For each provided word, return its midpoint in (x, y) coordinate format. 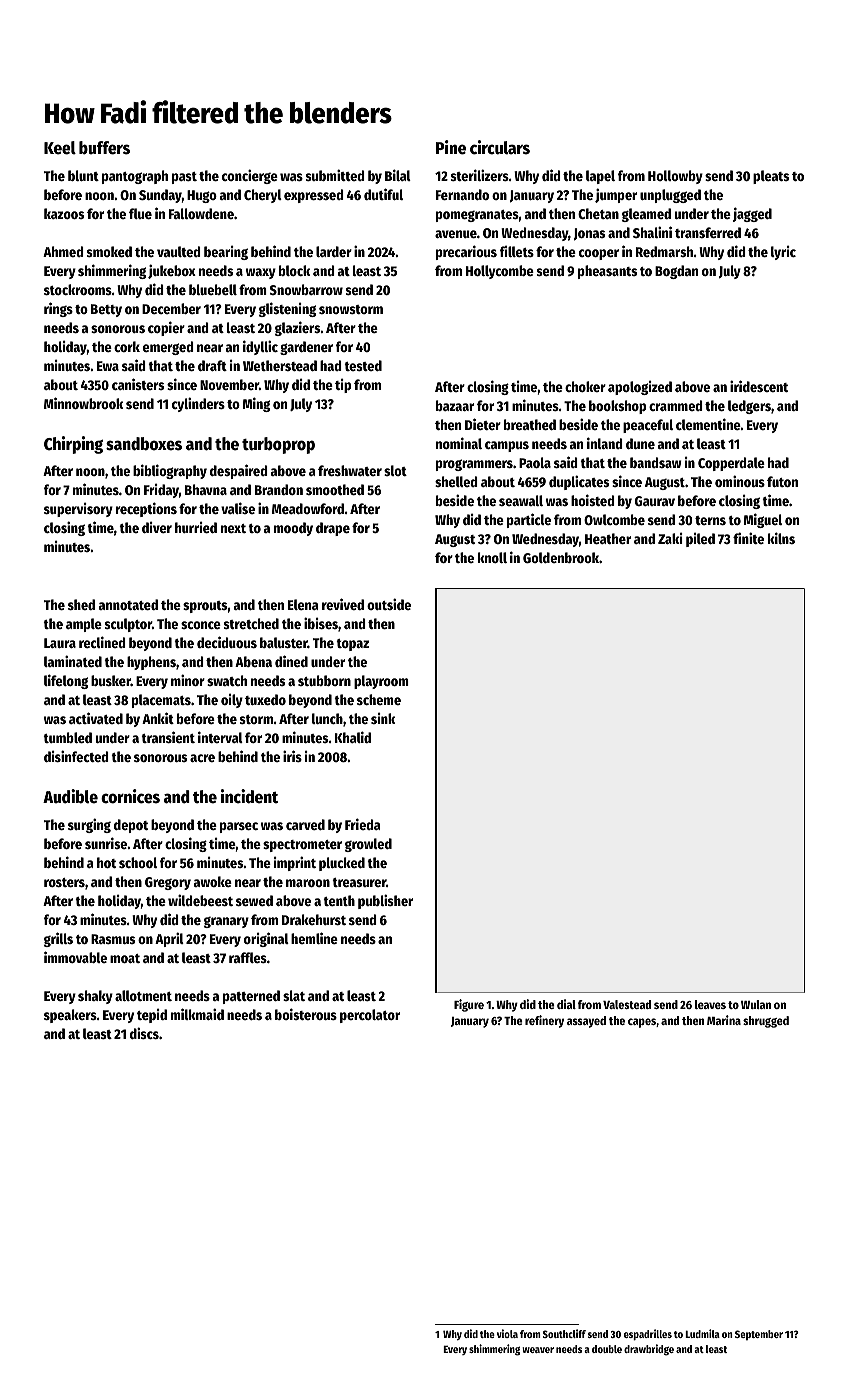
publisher (385, 901)
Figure (469, 1005)
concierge (250, 176)
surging (89, 825)
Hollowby (675, 177)
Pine (451, 147)
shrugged (766, 1022)
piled (700, 540)
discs (144, 1033)
